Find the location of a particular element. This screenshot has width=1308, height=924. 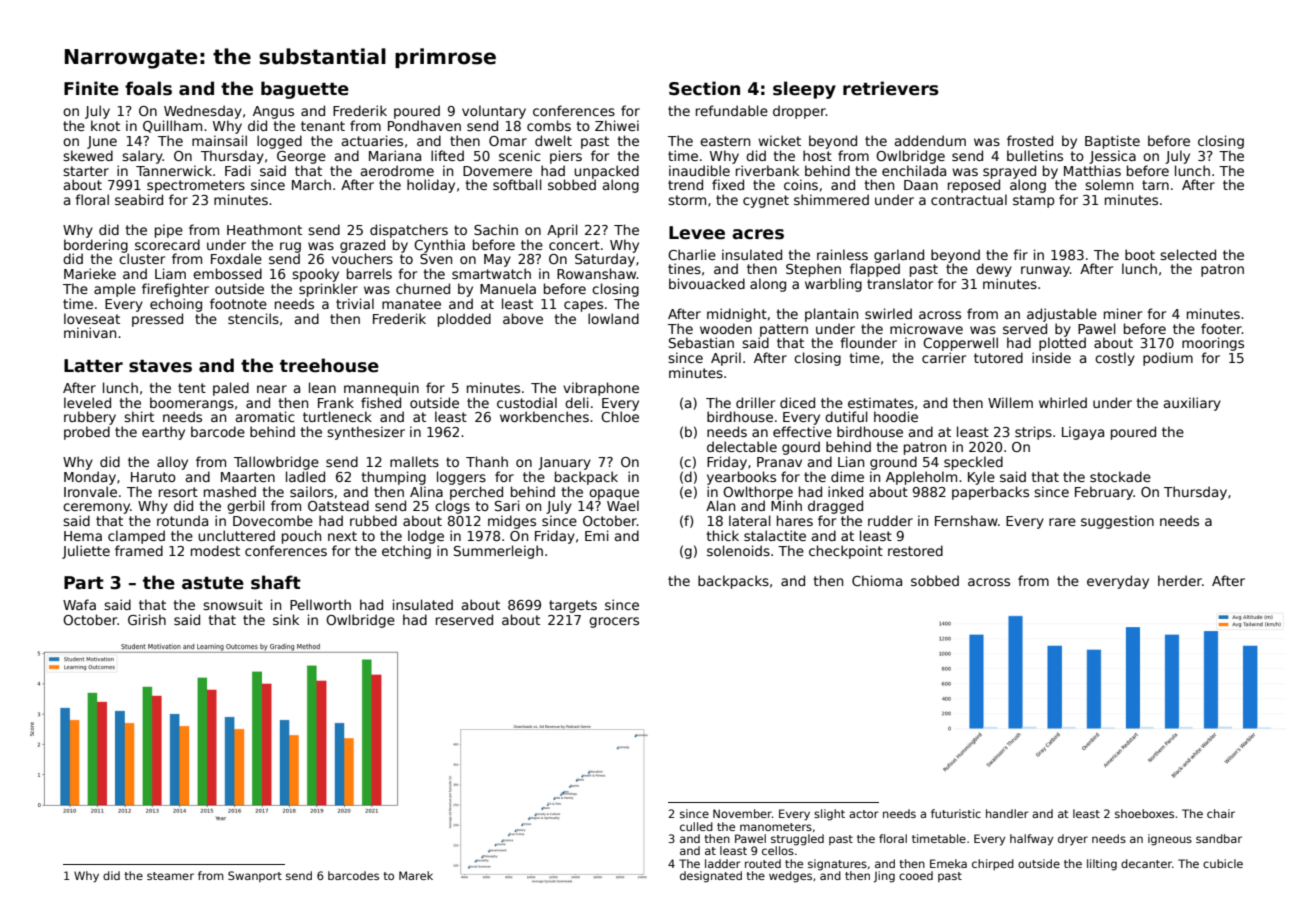

herder is located at coordinates (1180, 580).
